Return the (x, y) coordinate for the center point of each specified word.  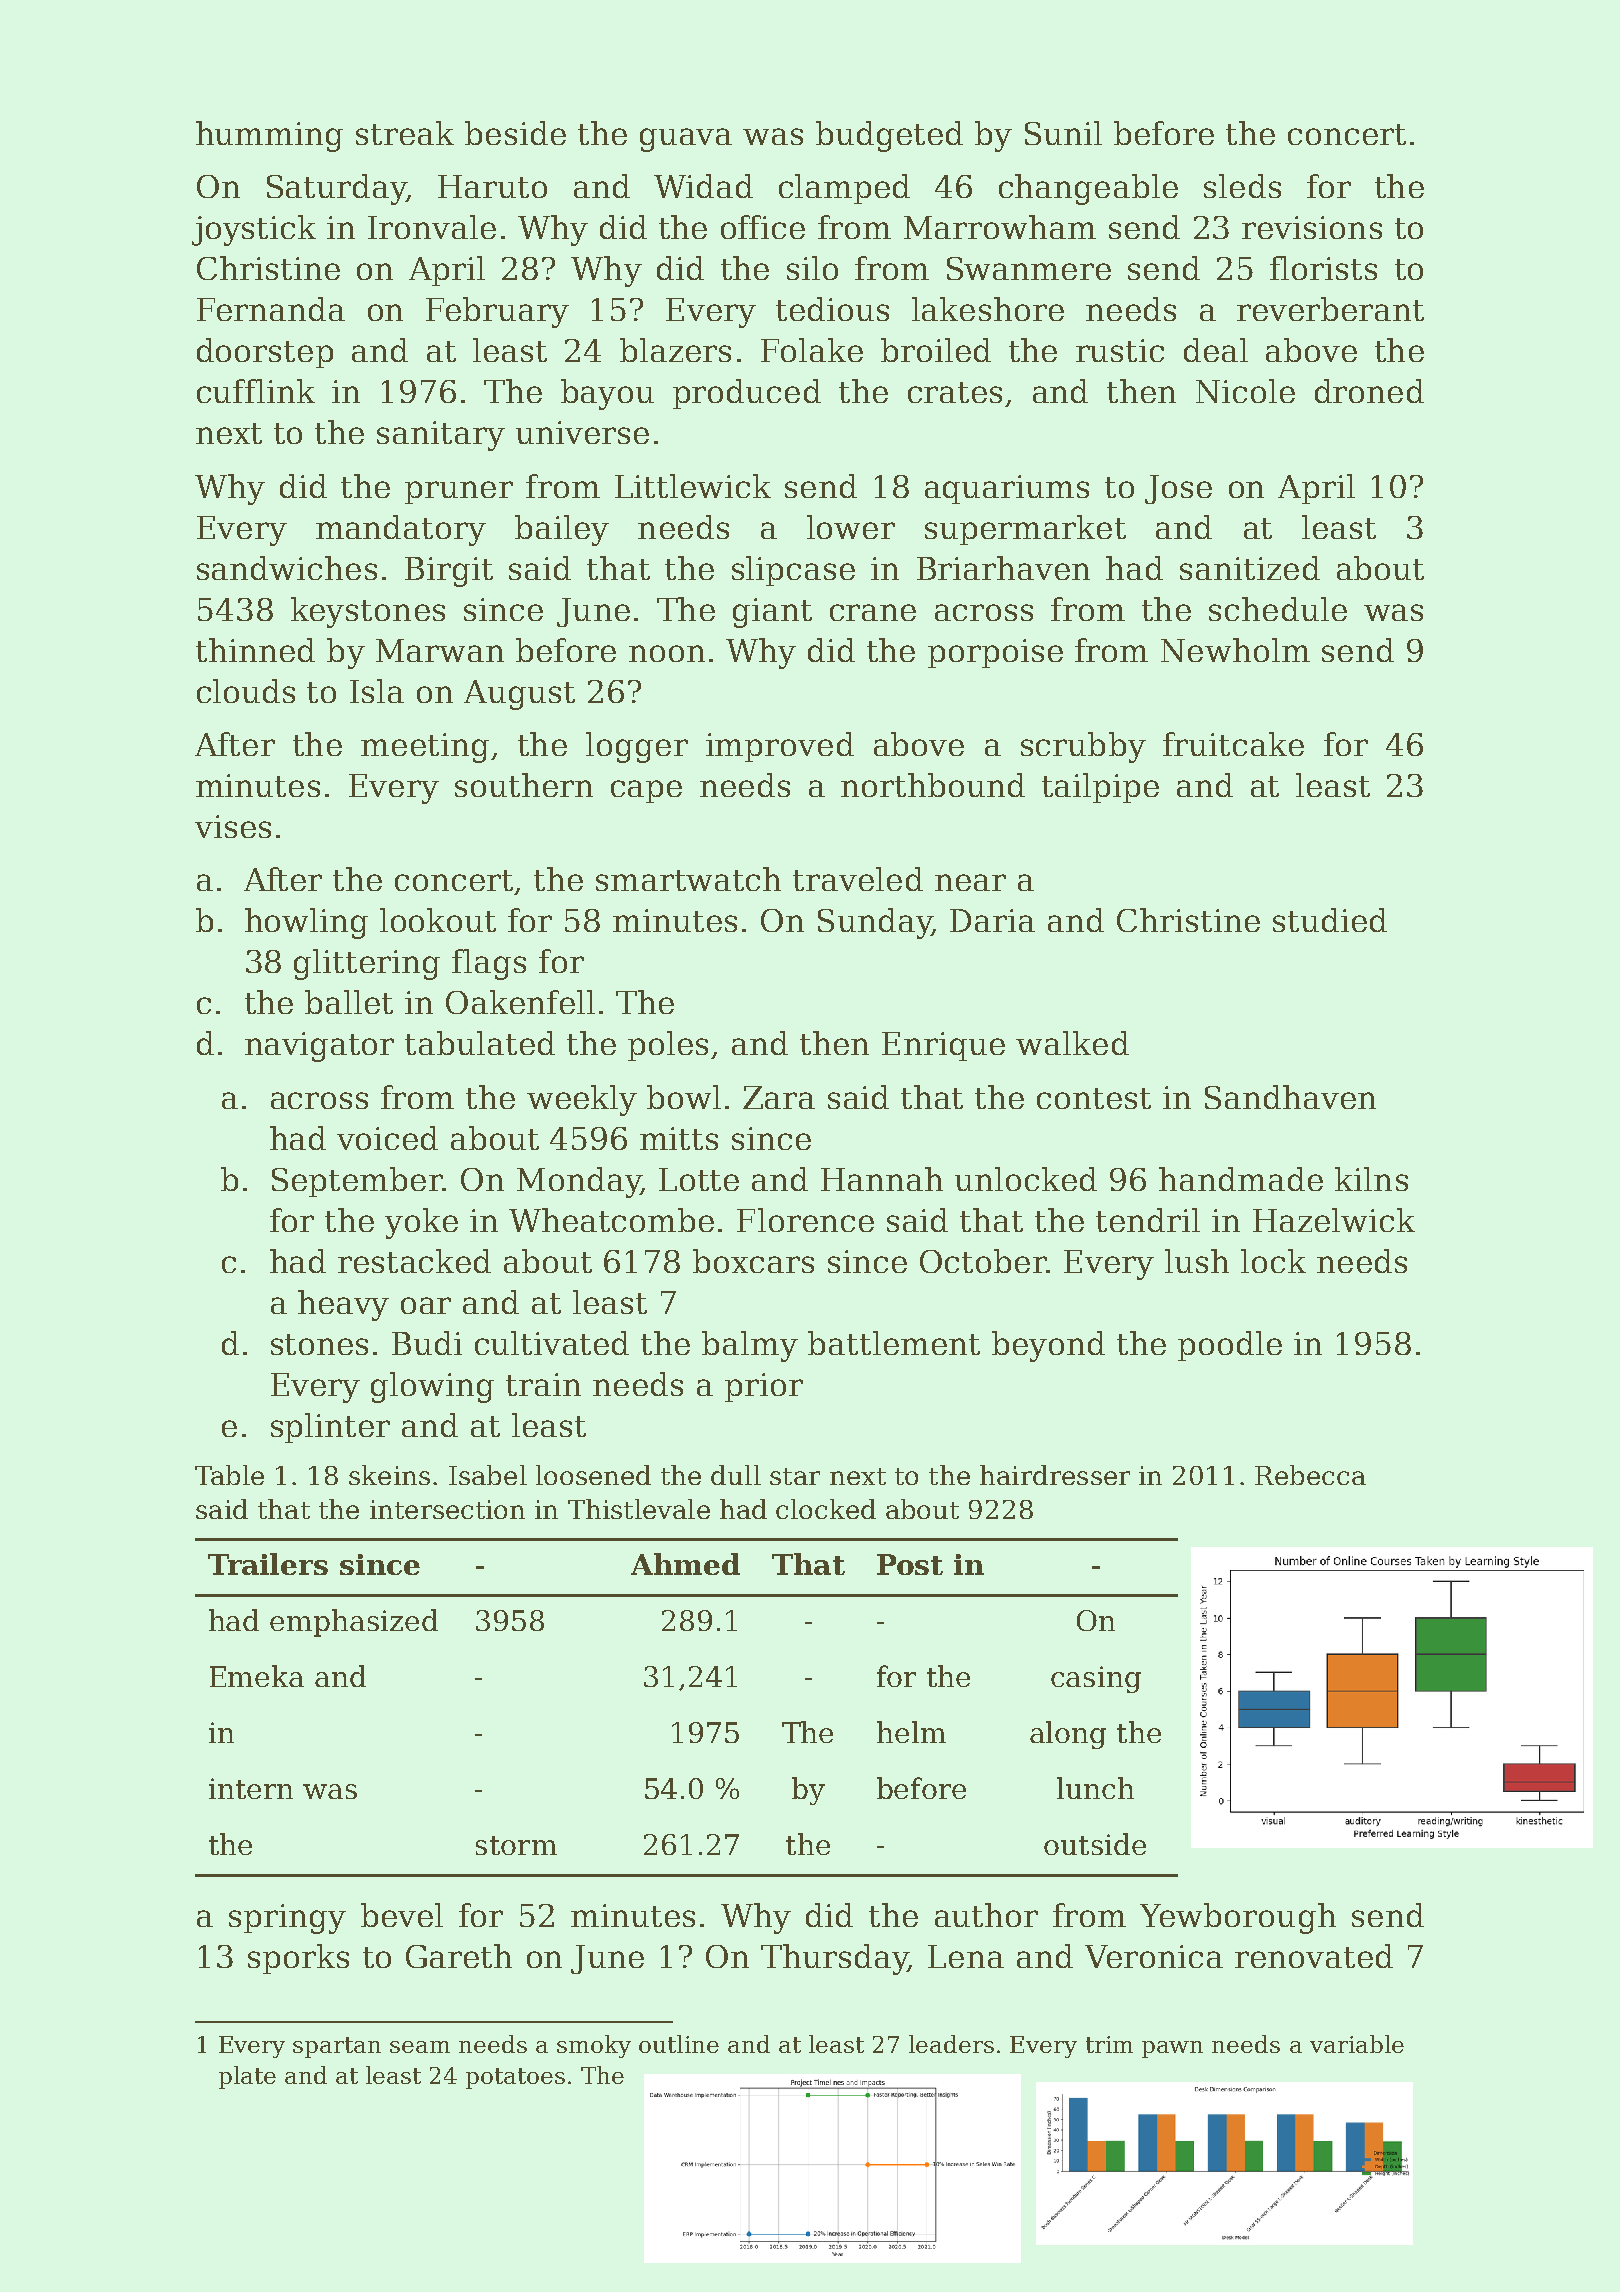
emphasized (354, 1623)
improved (780, 747)
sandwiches (287, 568)
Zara (779, 1097)
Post (910, 1564)
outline (679, 2044)
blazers (675, 350)
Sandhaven (1290, 1097)
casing (1096, 1679)
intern (251, 1788)
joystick (254, 230)
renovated (1314, 1956)
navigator (319, 1047)
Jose (1178, 489)
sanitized (1250, 568)
